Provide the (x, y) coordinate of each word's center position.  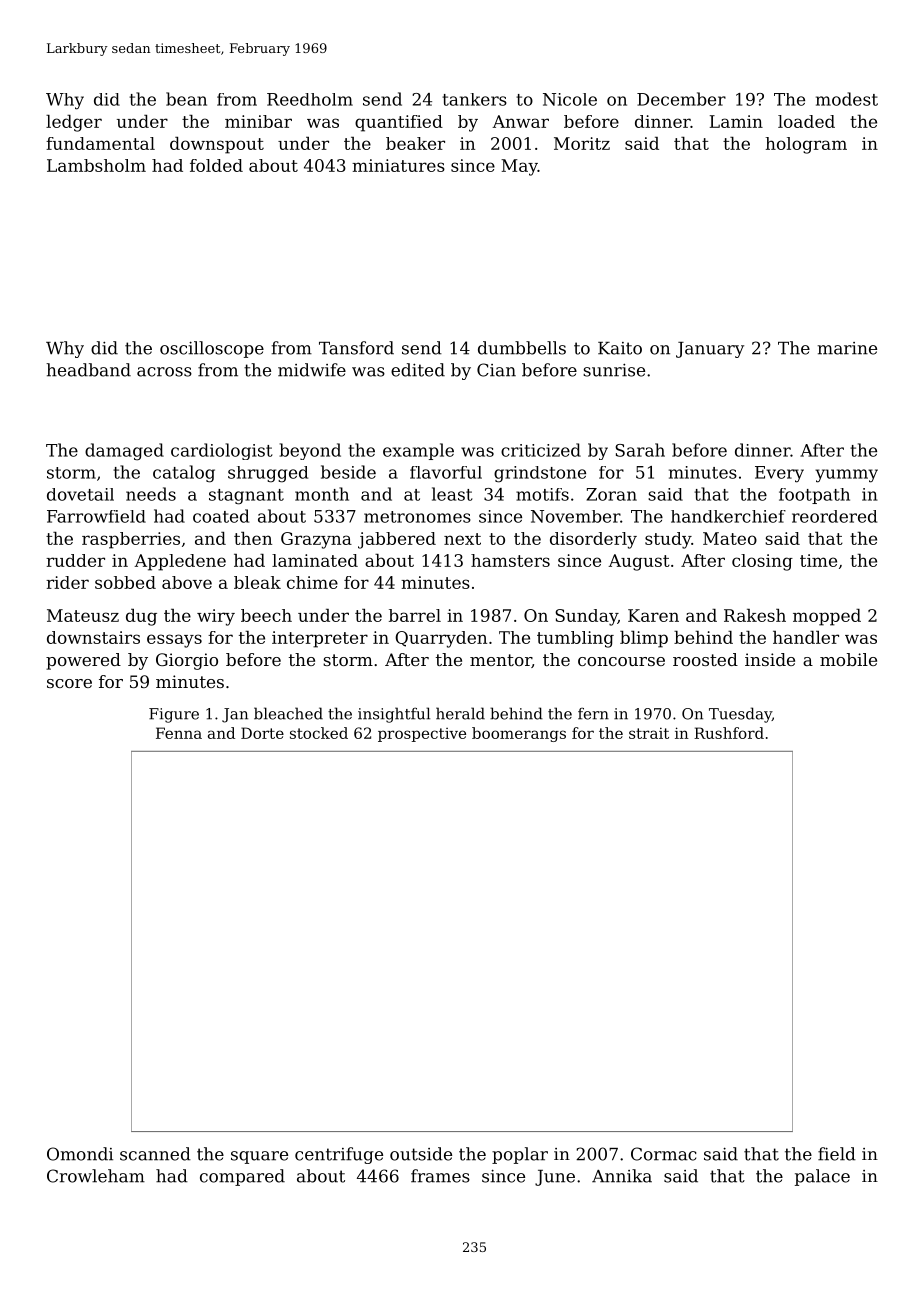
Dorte (262, 733)
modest (847, 99)
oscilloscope (212, 349)
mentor (501, 661)
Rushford (729, 733)
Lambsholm (96, 165)
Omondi (80, 1154)
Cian (496, 370)
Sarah (640, 450)
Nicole (570, 99)
